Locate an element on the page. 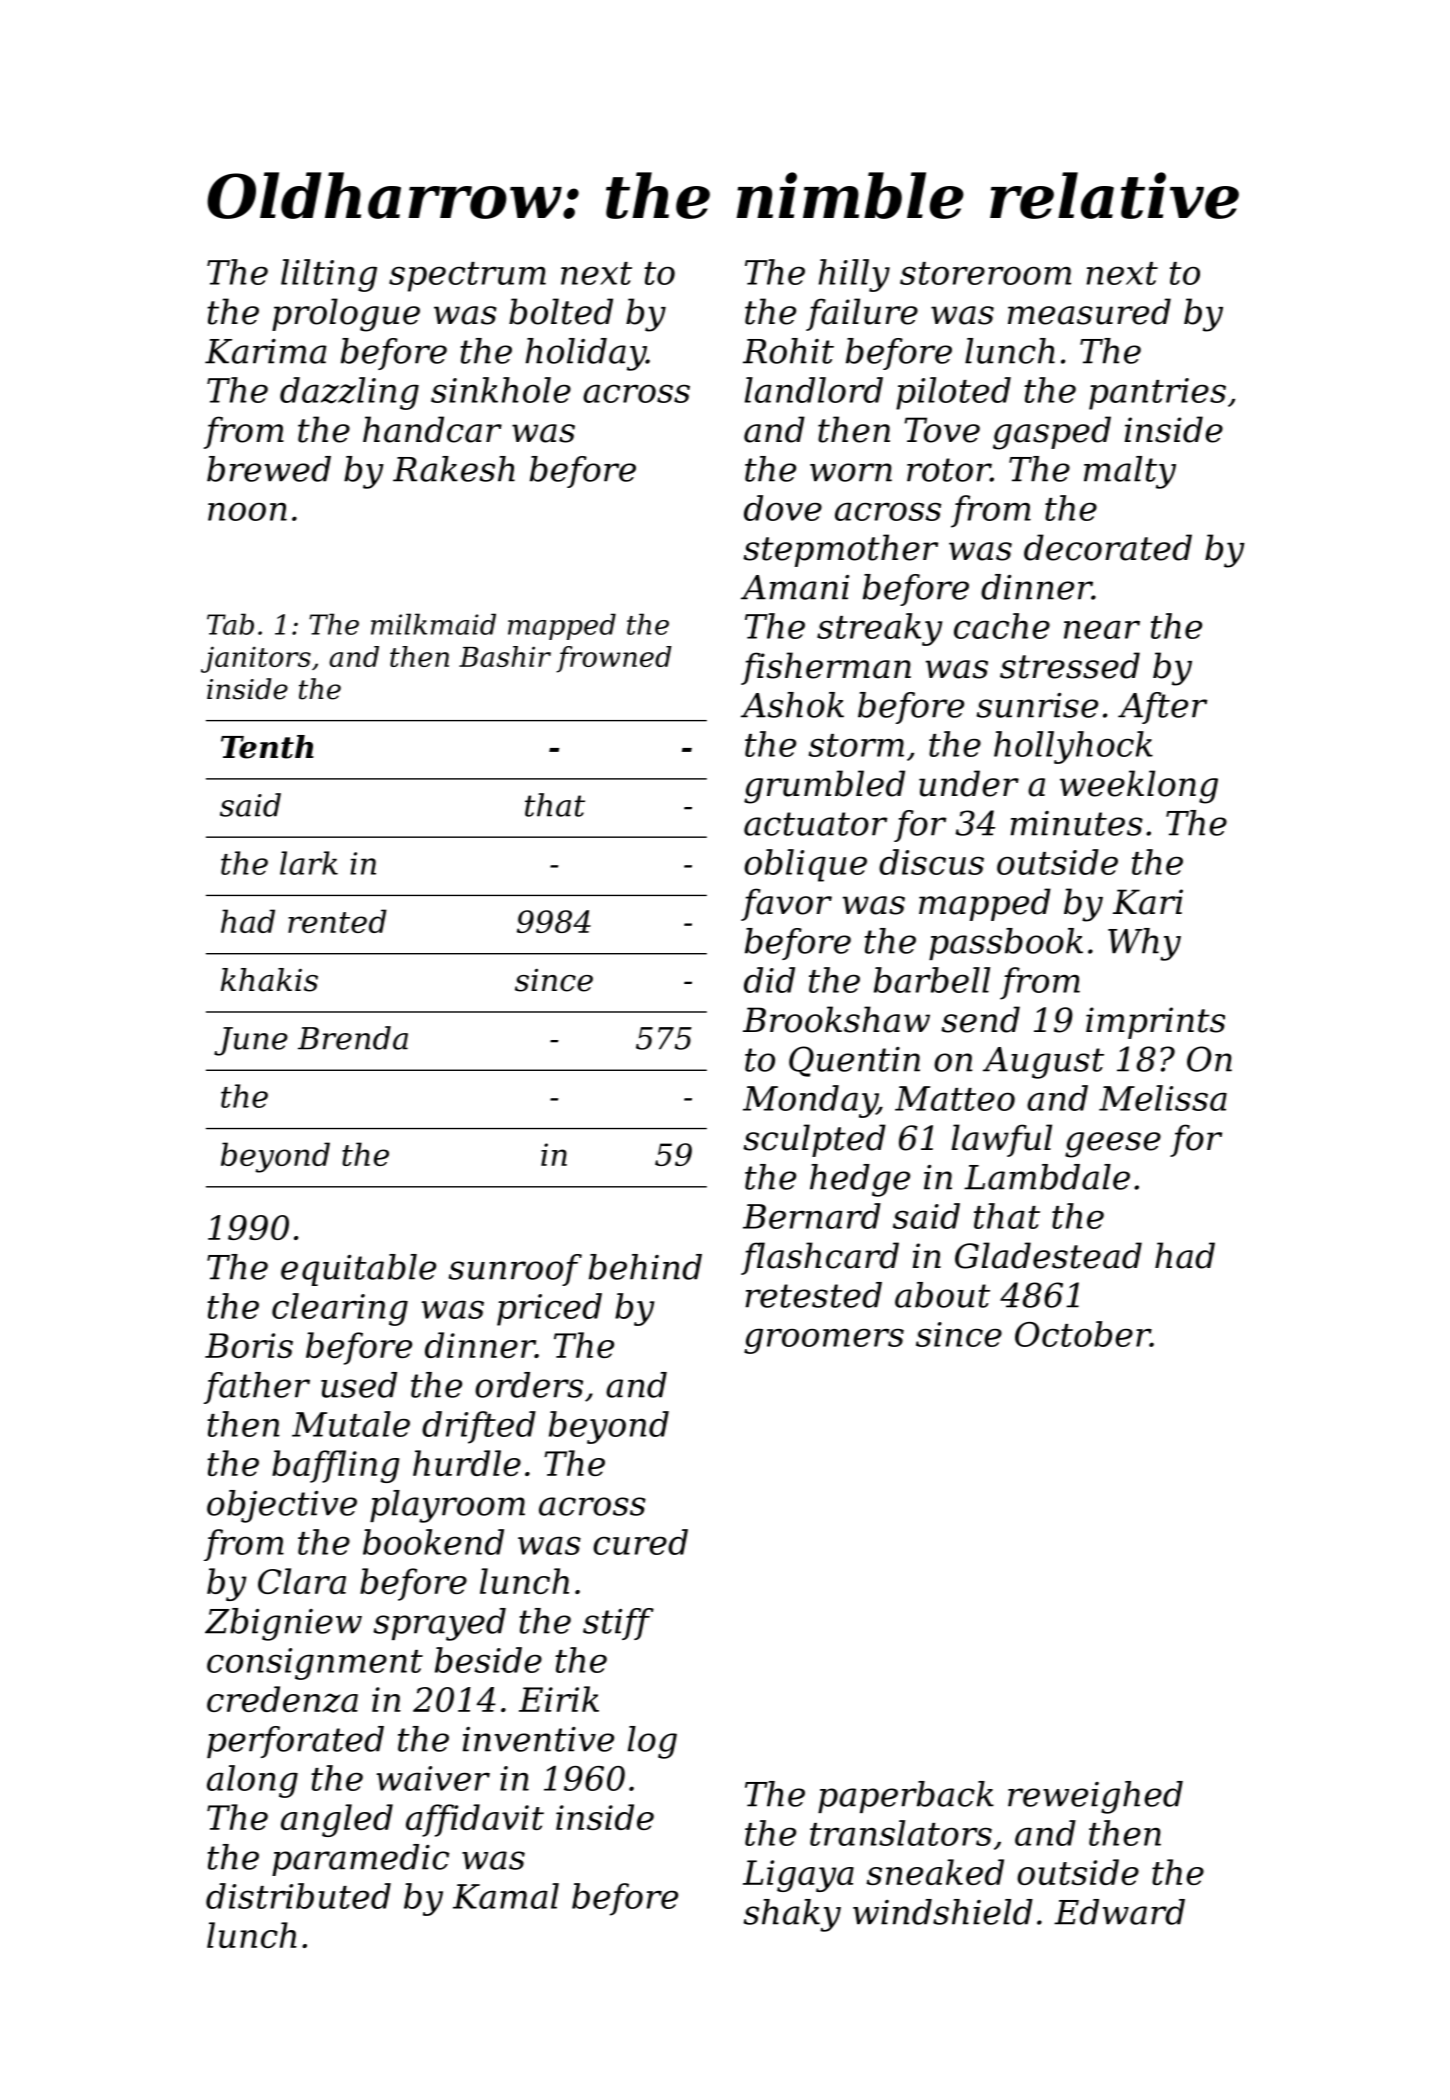  imprints is located at coordinates (1155, 1023).
